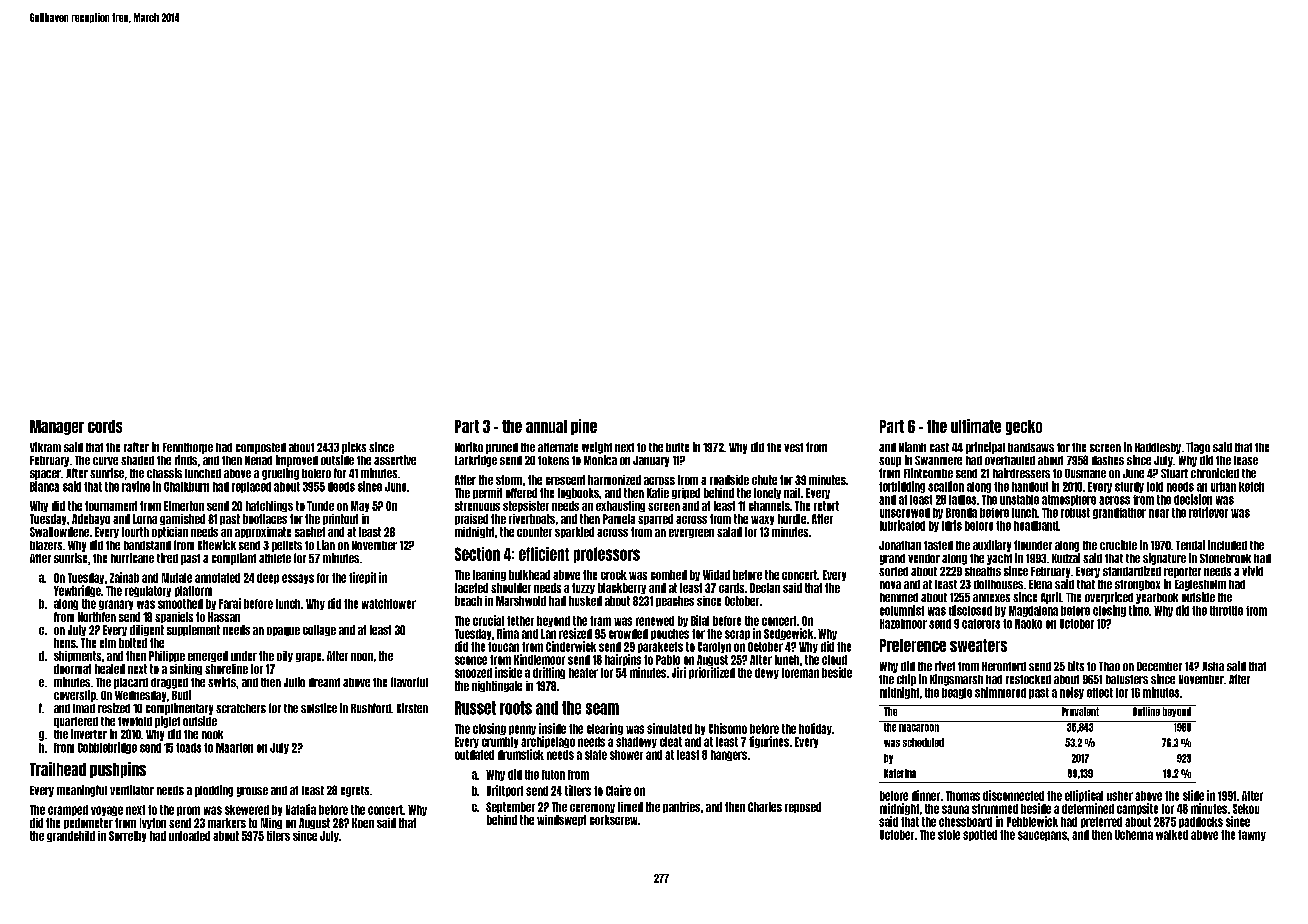  What do you see at coordinates (105, 426) in the screenshot?
I see `cords` at bounding box center [105, 426].
